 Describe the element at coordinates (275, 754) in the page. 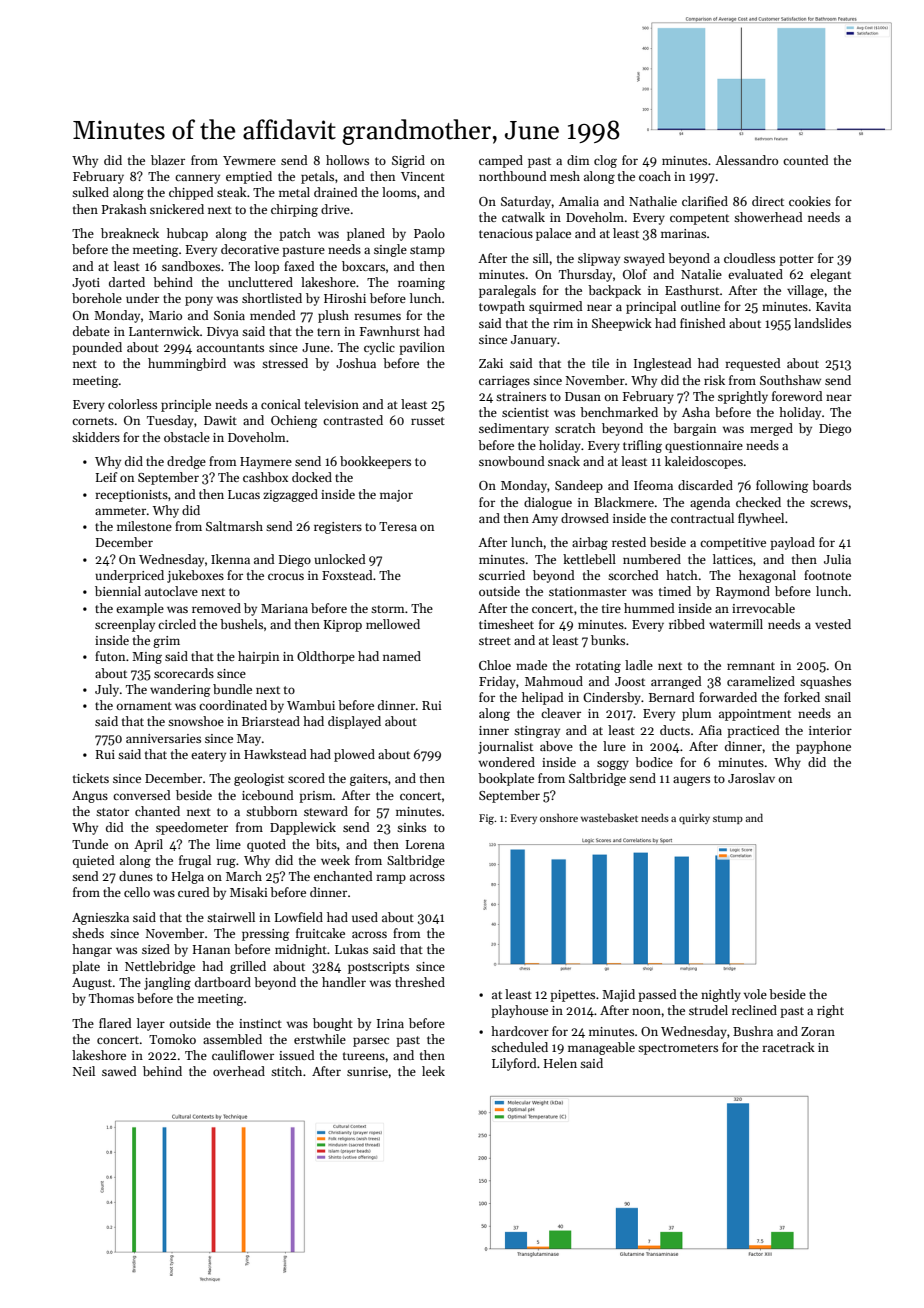

I see `Hawkstead` at that location.
